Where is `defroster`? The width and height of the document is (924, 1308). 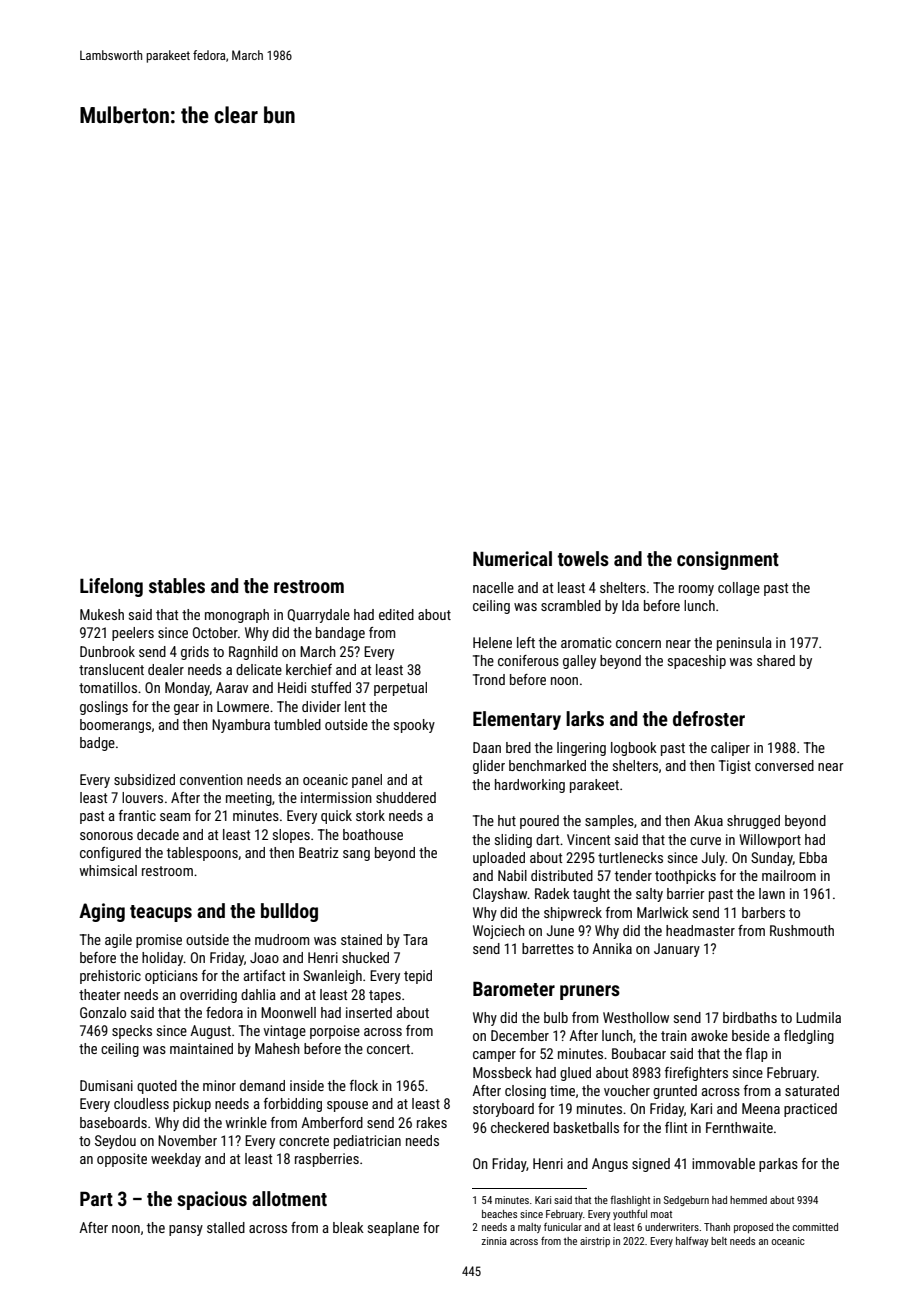
defroster is located at coordinates (709, 718).
